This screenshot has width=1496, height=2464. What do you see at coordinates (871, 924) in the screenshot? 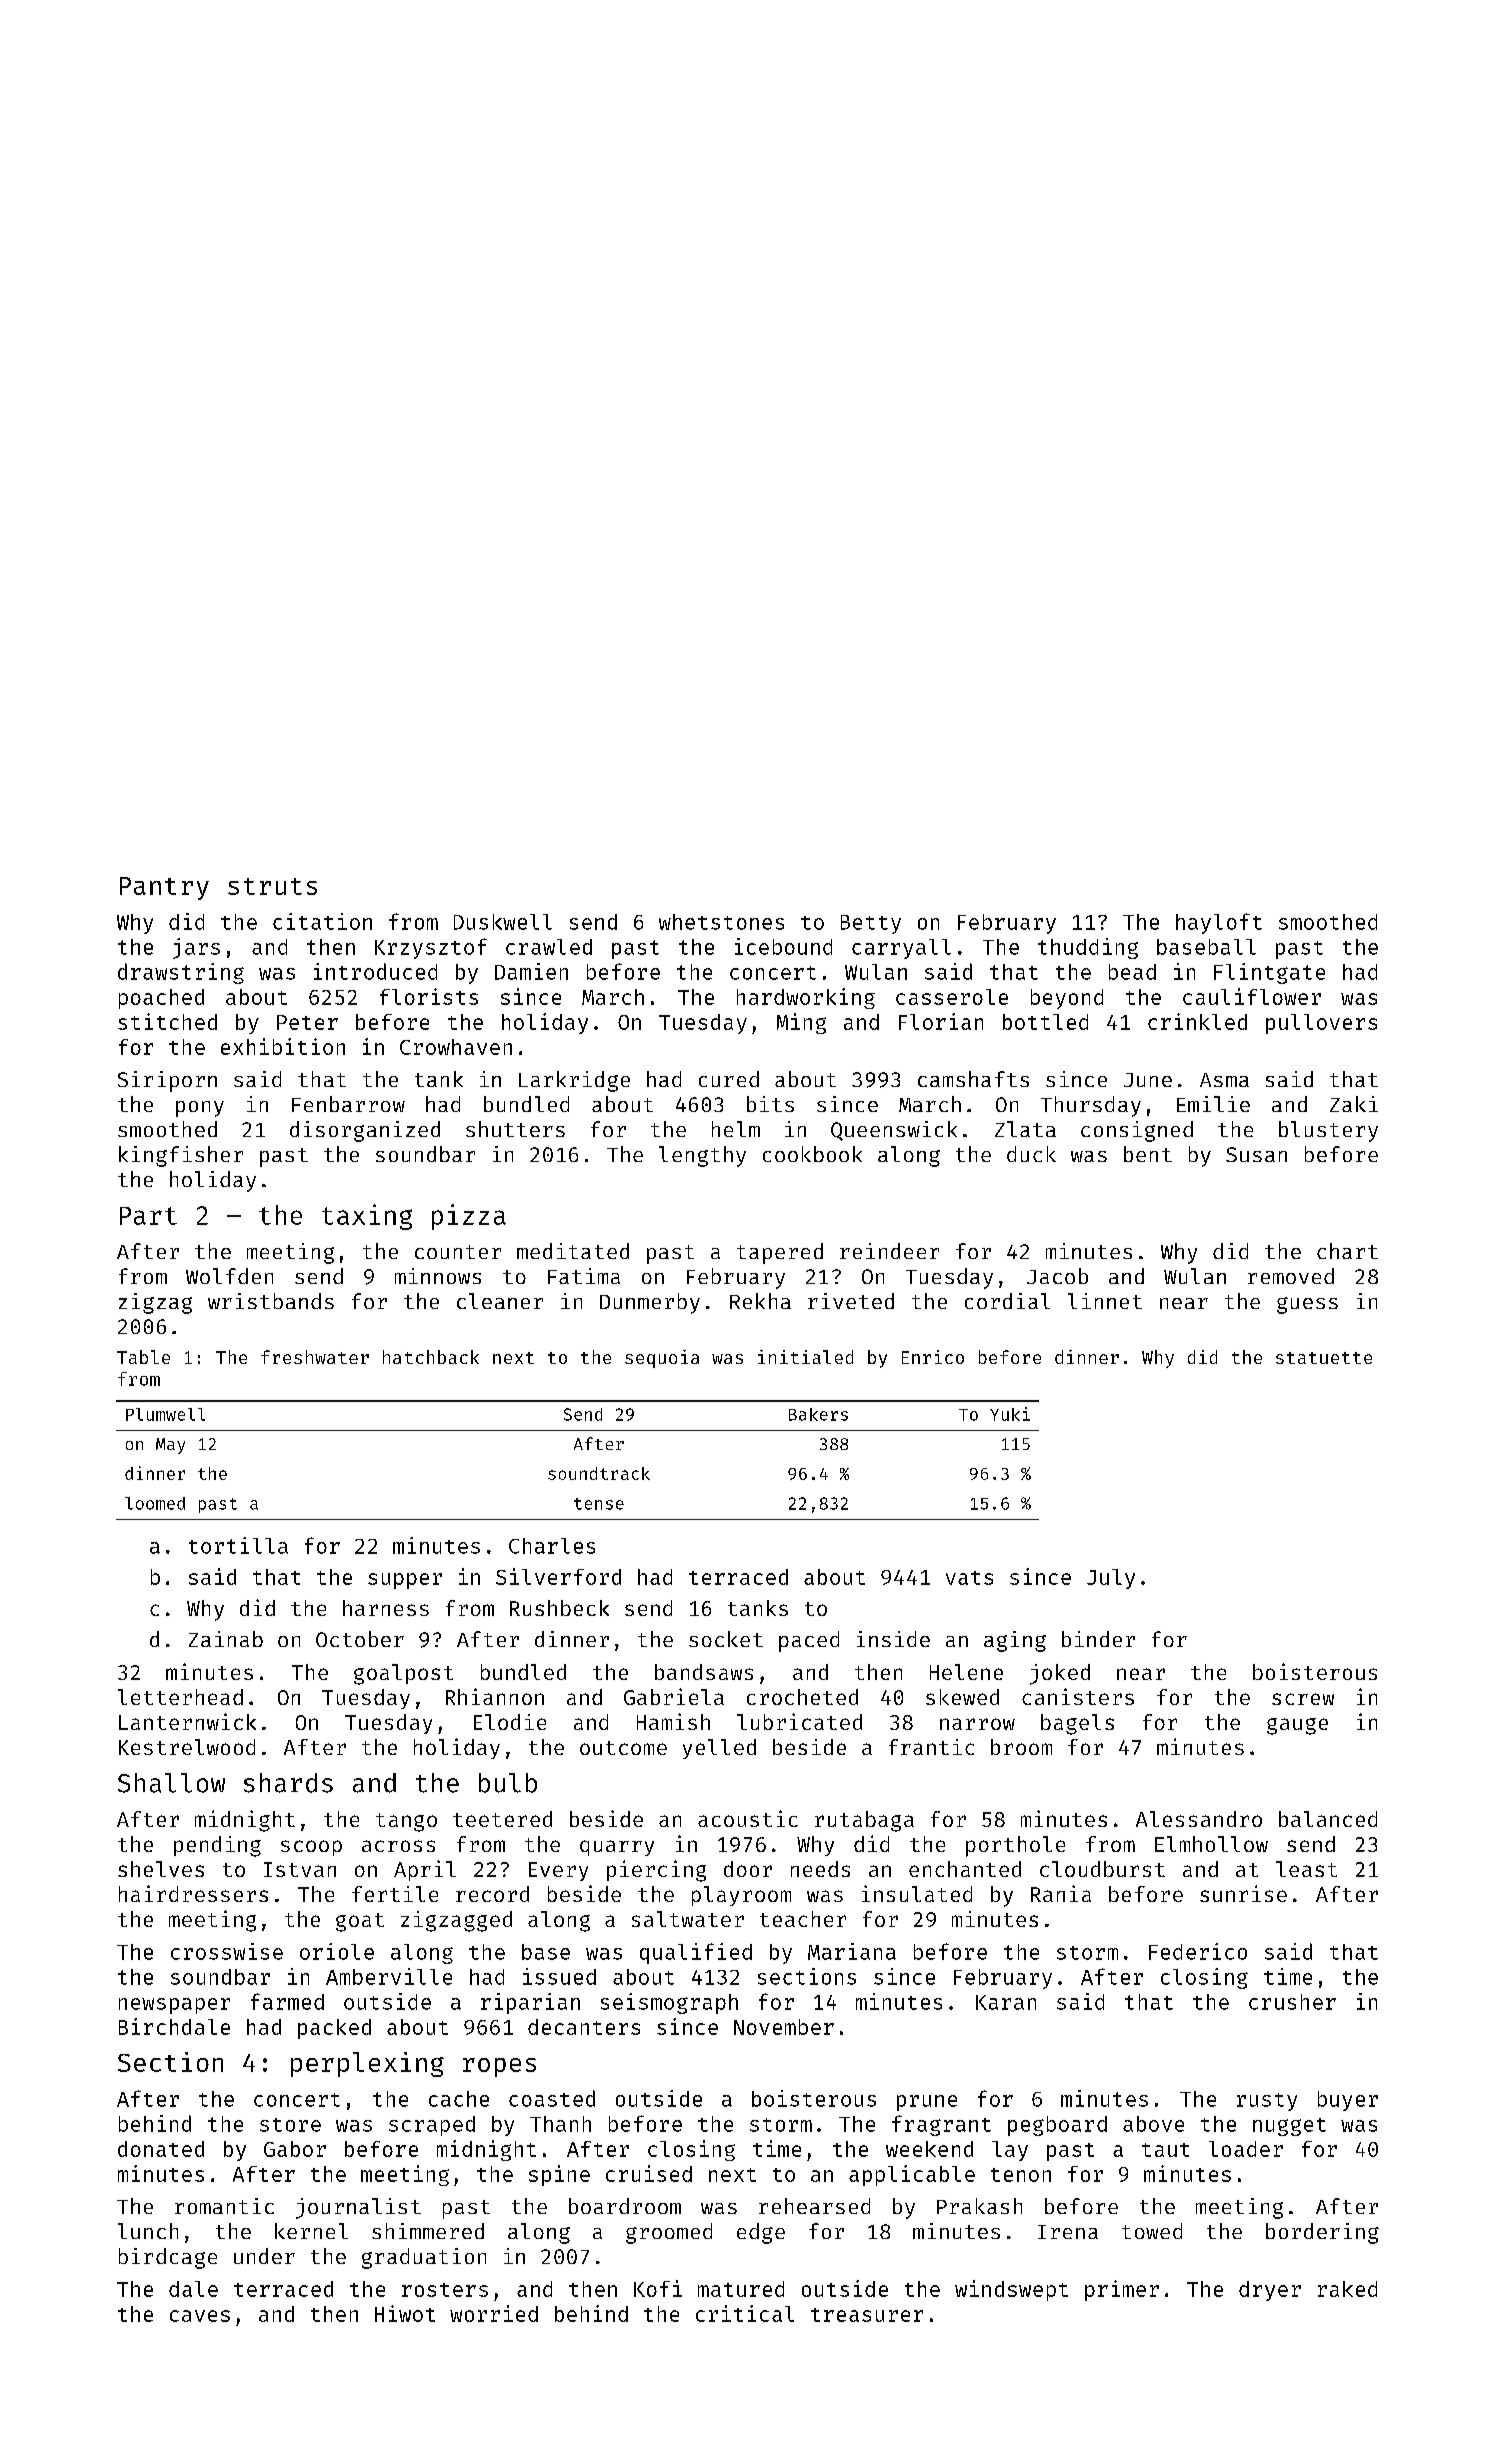
I see `Betty` at bounding box center [871, 924].
